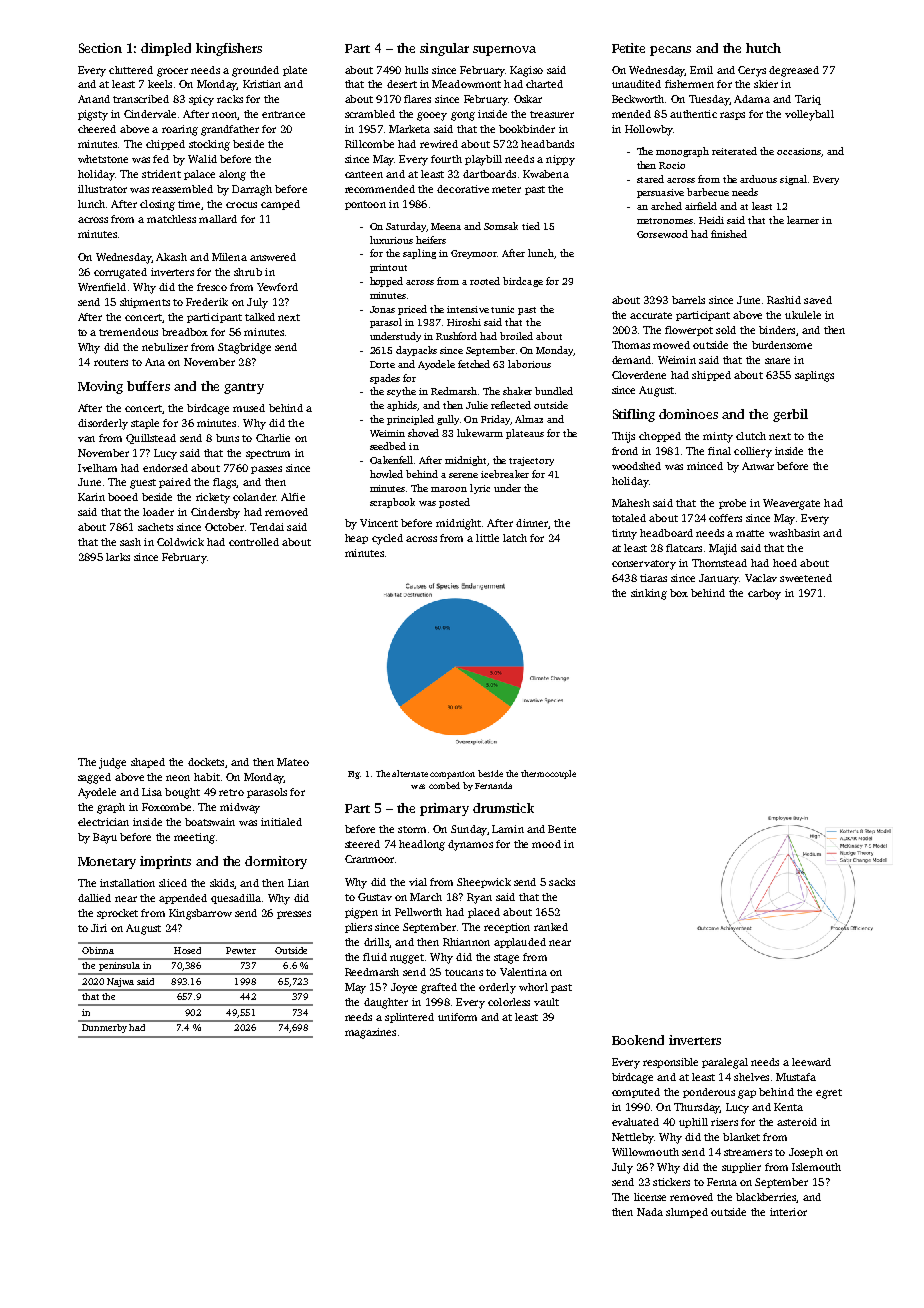  I want to click on trajectory, so click(531, 461).
